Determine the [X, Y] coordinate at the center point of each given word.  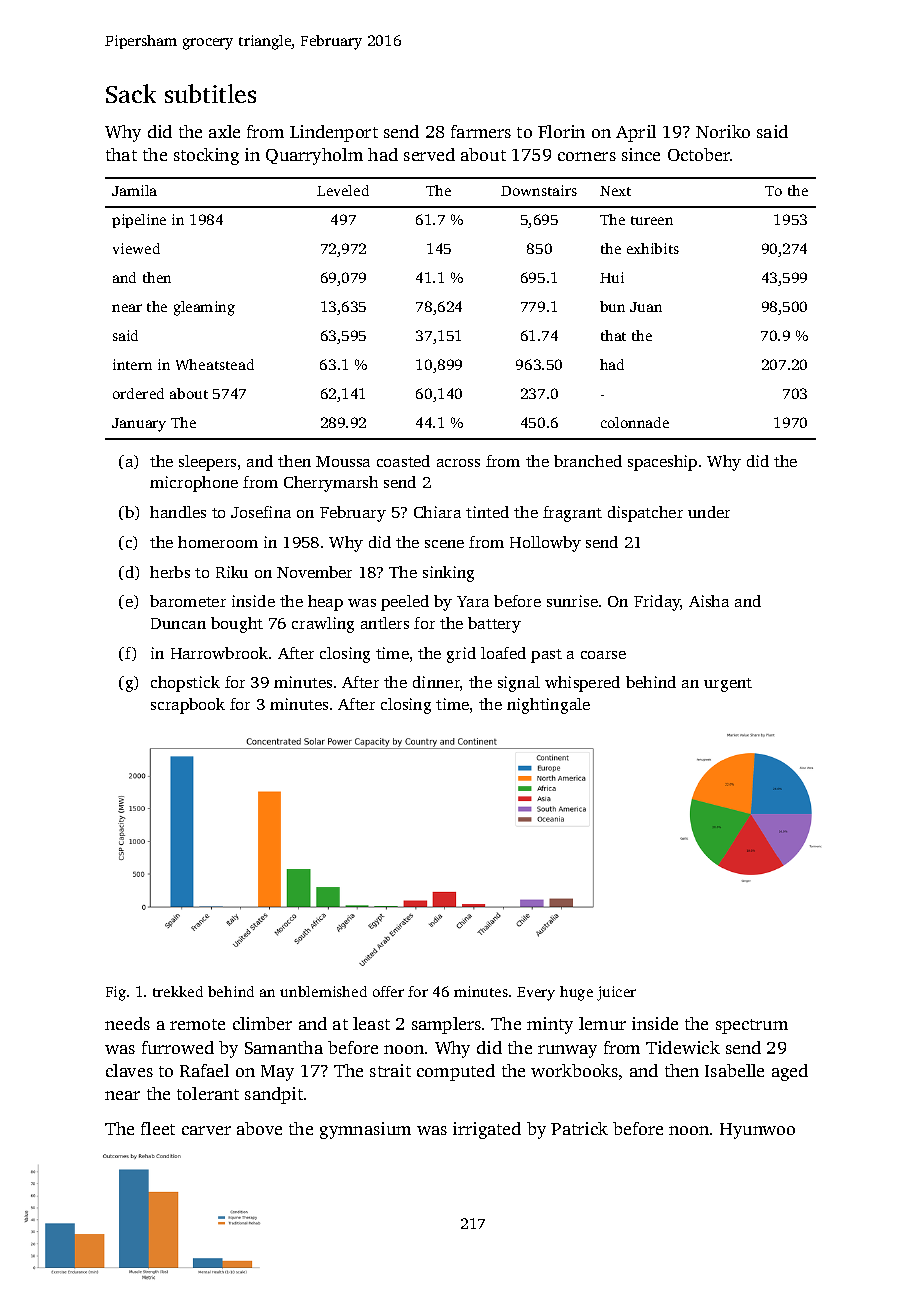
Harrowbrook [219, 653]
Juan [646, 307]
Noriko [723, 131]
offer [388, 991]
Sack [131, 93]
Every [536, 994]
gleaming [204, 308]
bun [612, 306]
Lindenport [334, 133]
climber [262, 1023]
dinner [436, 682]
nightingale [548, 706]
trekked [178, 991]
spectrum [752, 1026]
